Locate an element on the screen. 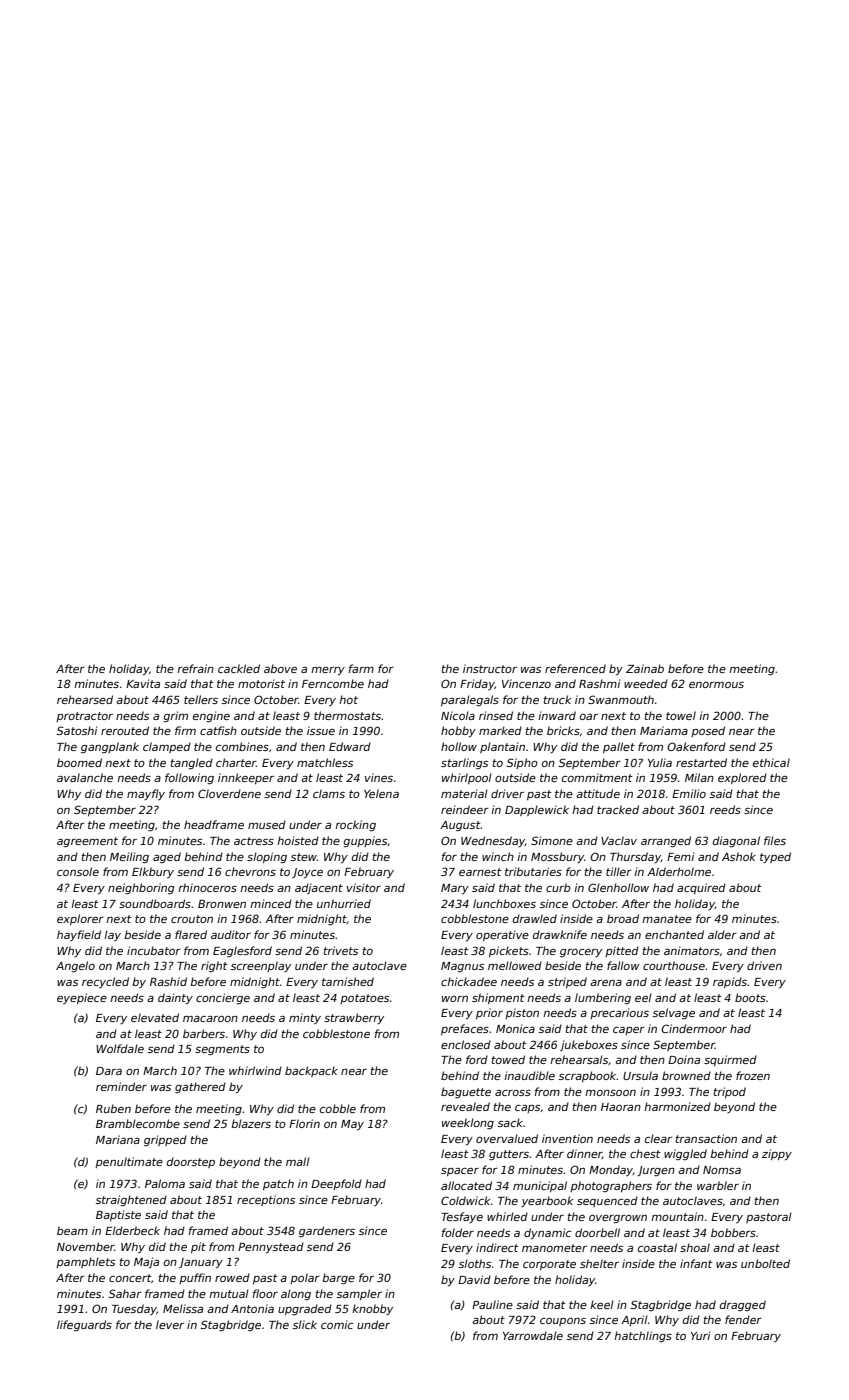 Image resolution: width=849 pixels, height=1400 pixels. Tuesday is located at coordinates (134, 1309).
